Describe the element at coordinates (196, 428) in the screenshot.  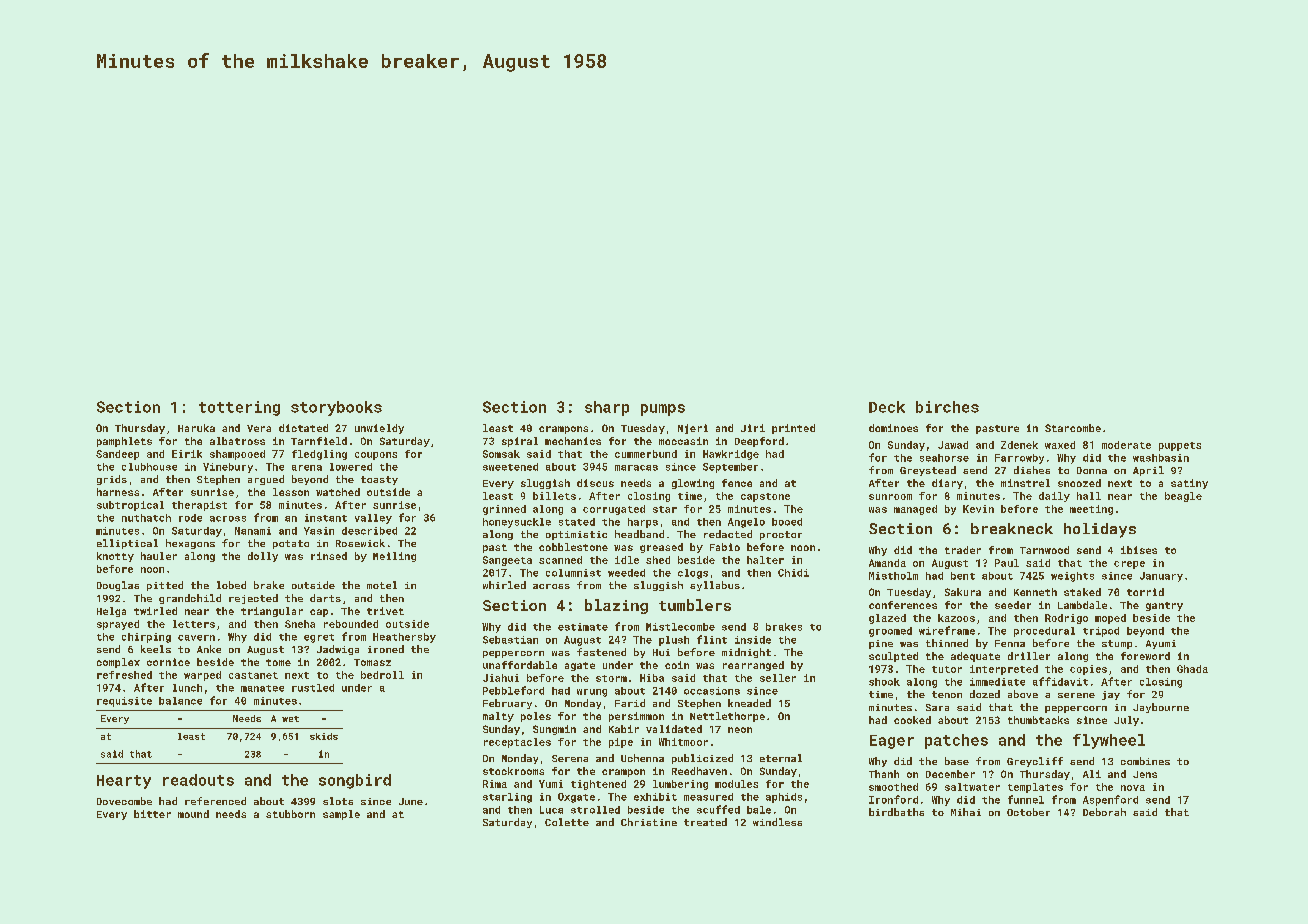
I see `Haruka` at that location.
